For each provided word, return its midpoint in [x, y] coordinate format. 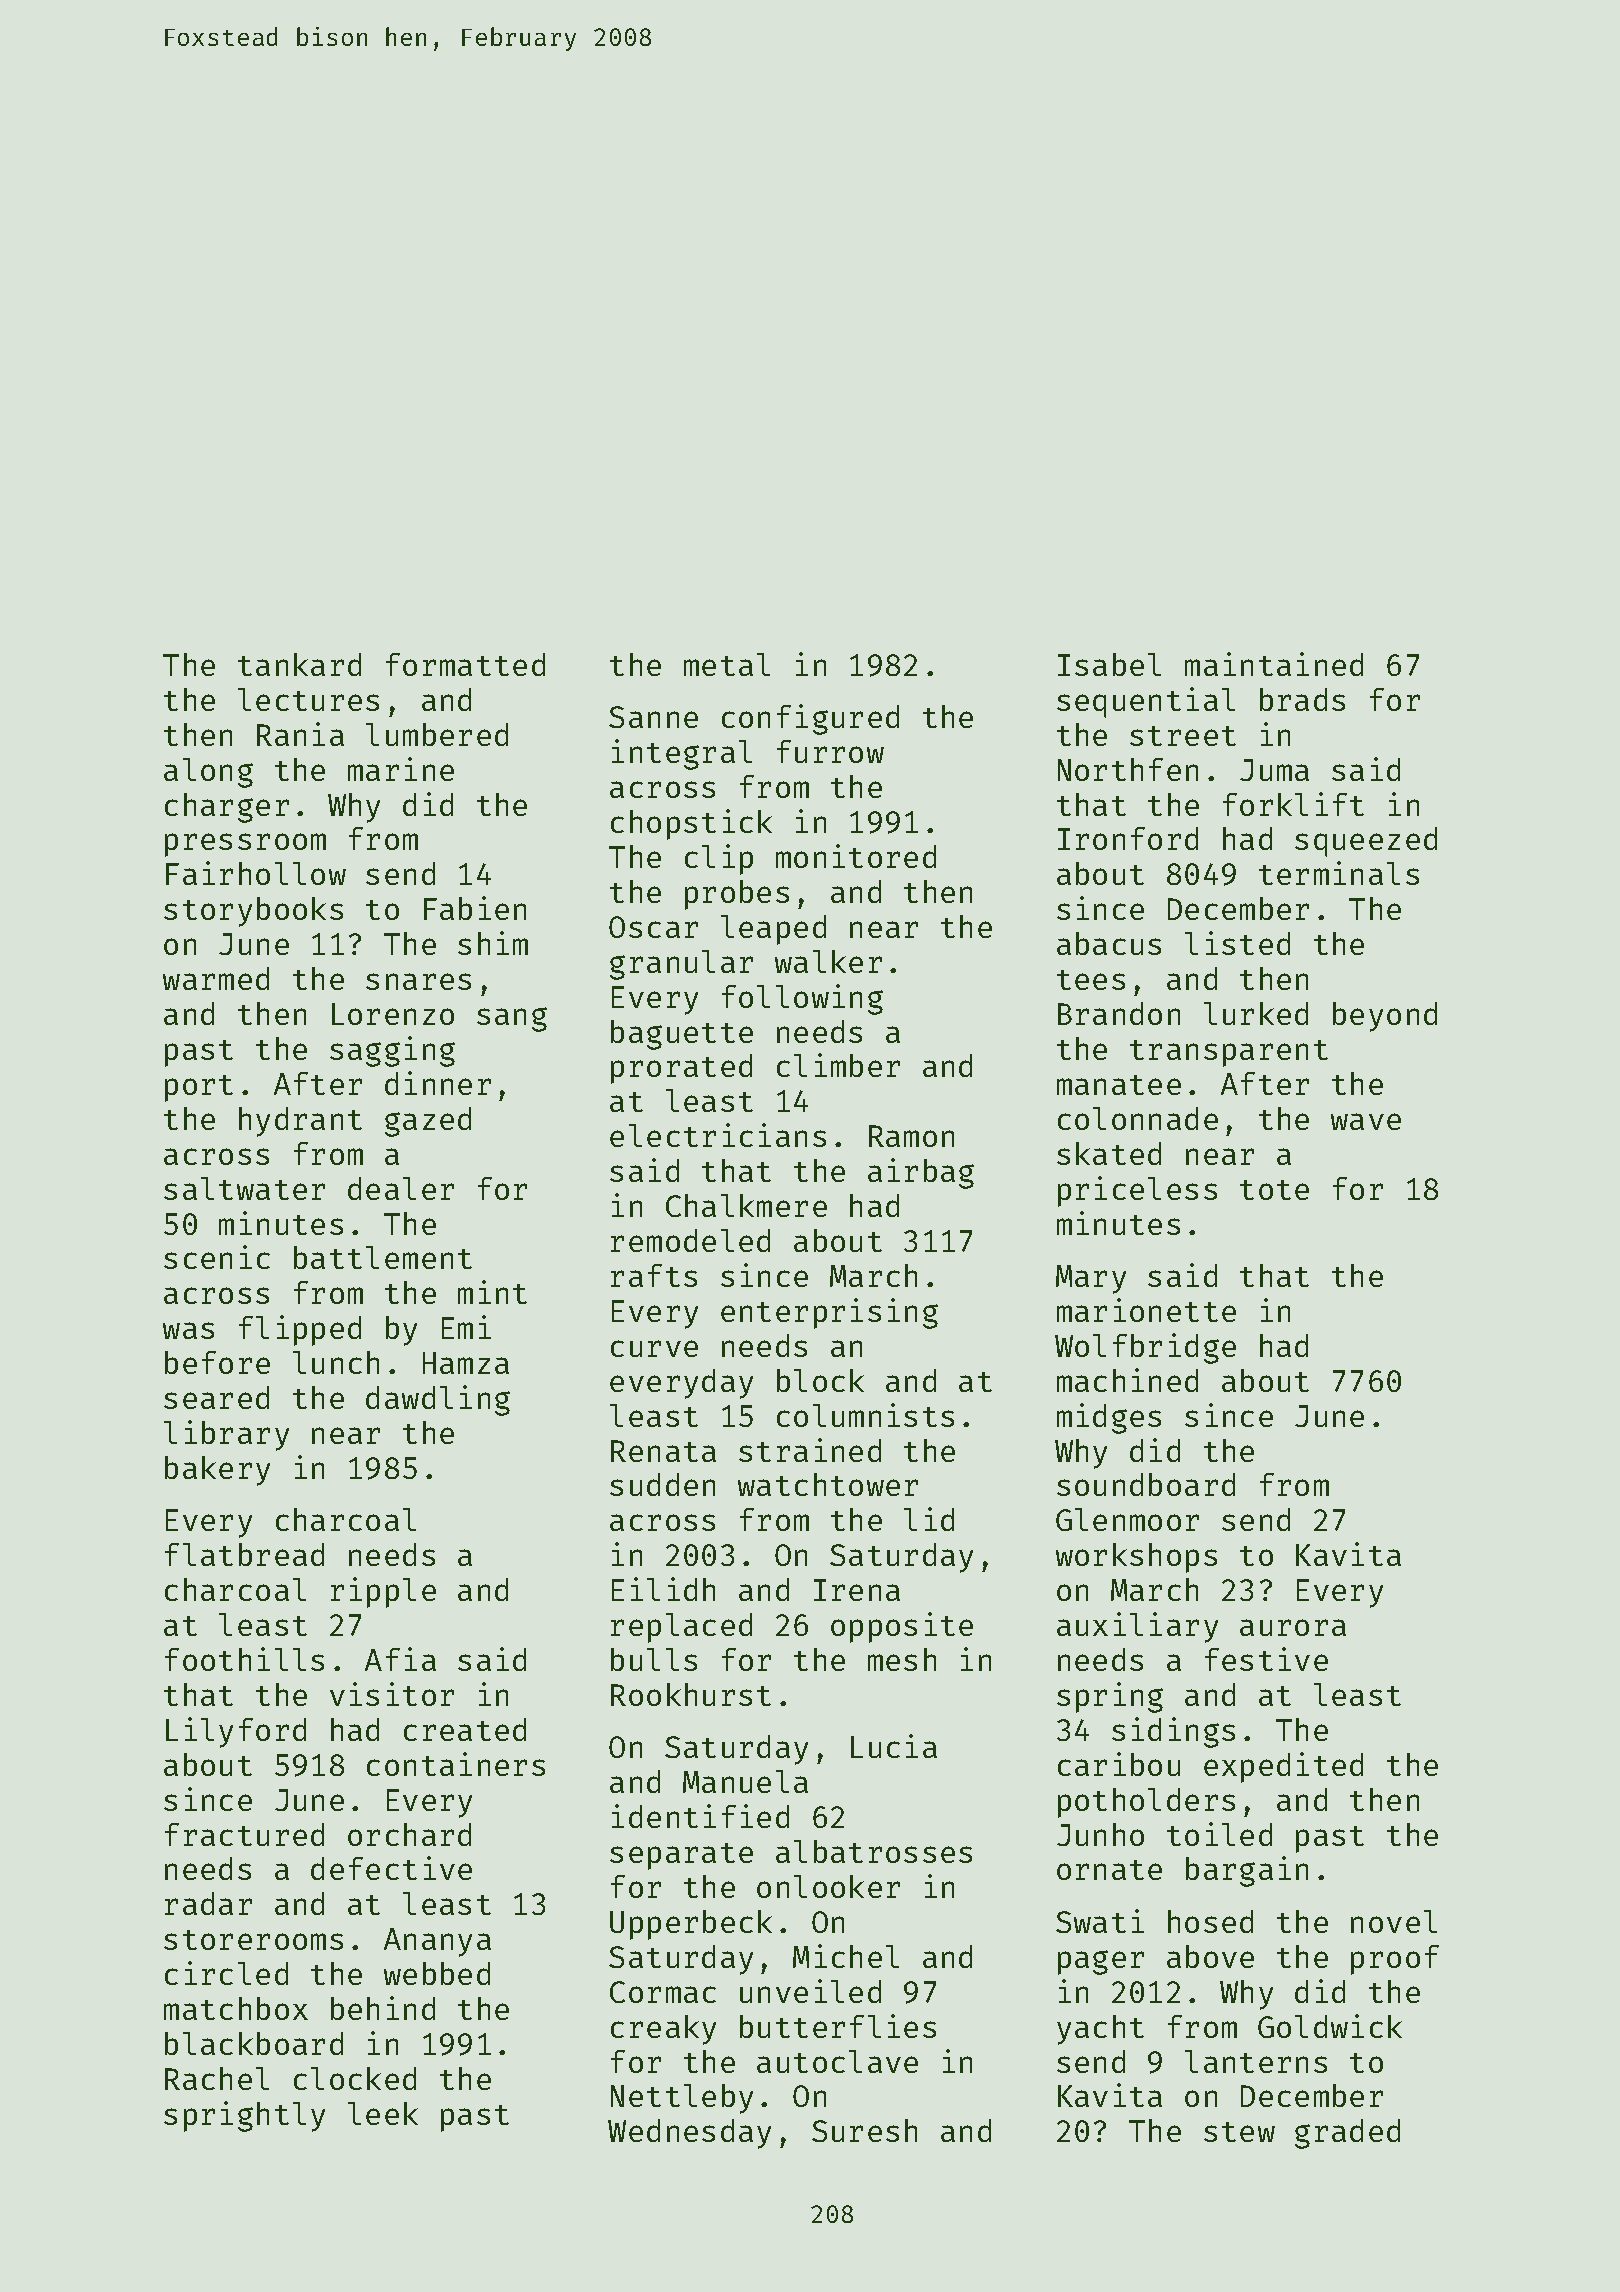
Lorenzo [393, 1014]
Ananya [437, 1942]
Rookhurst [691, 1694]
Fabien [475, 908]
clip [719, 859]
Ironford [1128, 838]
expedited [1283, 1767]
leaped [773, 930]
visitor [392, 1694]
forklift [1293, 804]
